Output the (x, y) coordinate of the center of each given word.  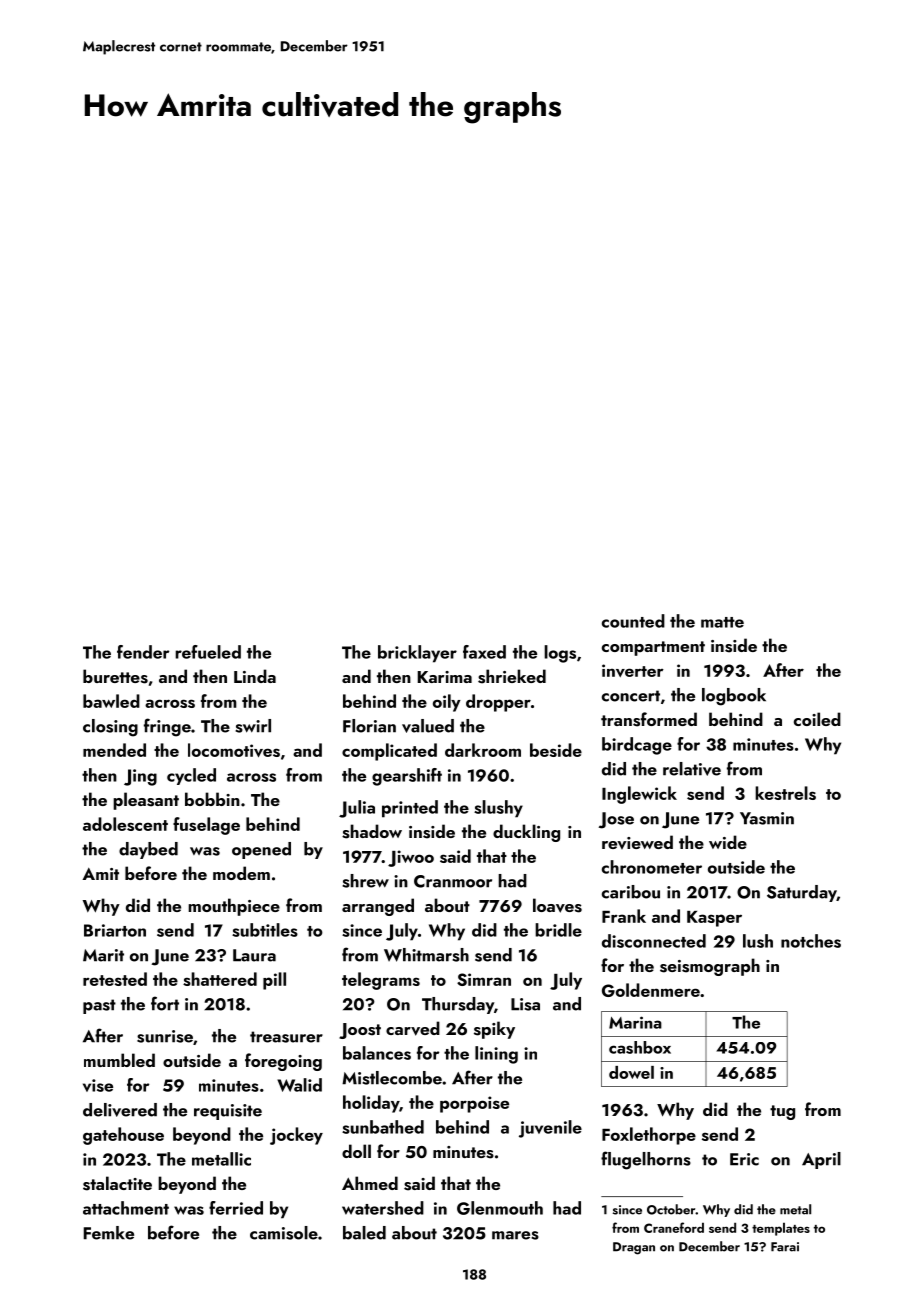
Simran (484, 979)
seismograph (710, 967)
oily (447, 703)
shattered (220, 979)
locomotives (234, 750)
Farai (785, 1247)
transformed (649, 719)
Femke (109, 1233)
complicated (389, 752)
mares (515, 1235)
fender (143, 652)
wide (728, 842)
